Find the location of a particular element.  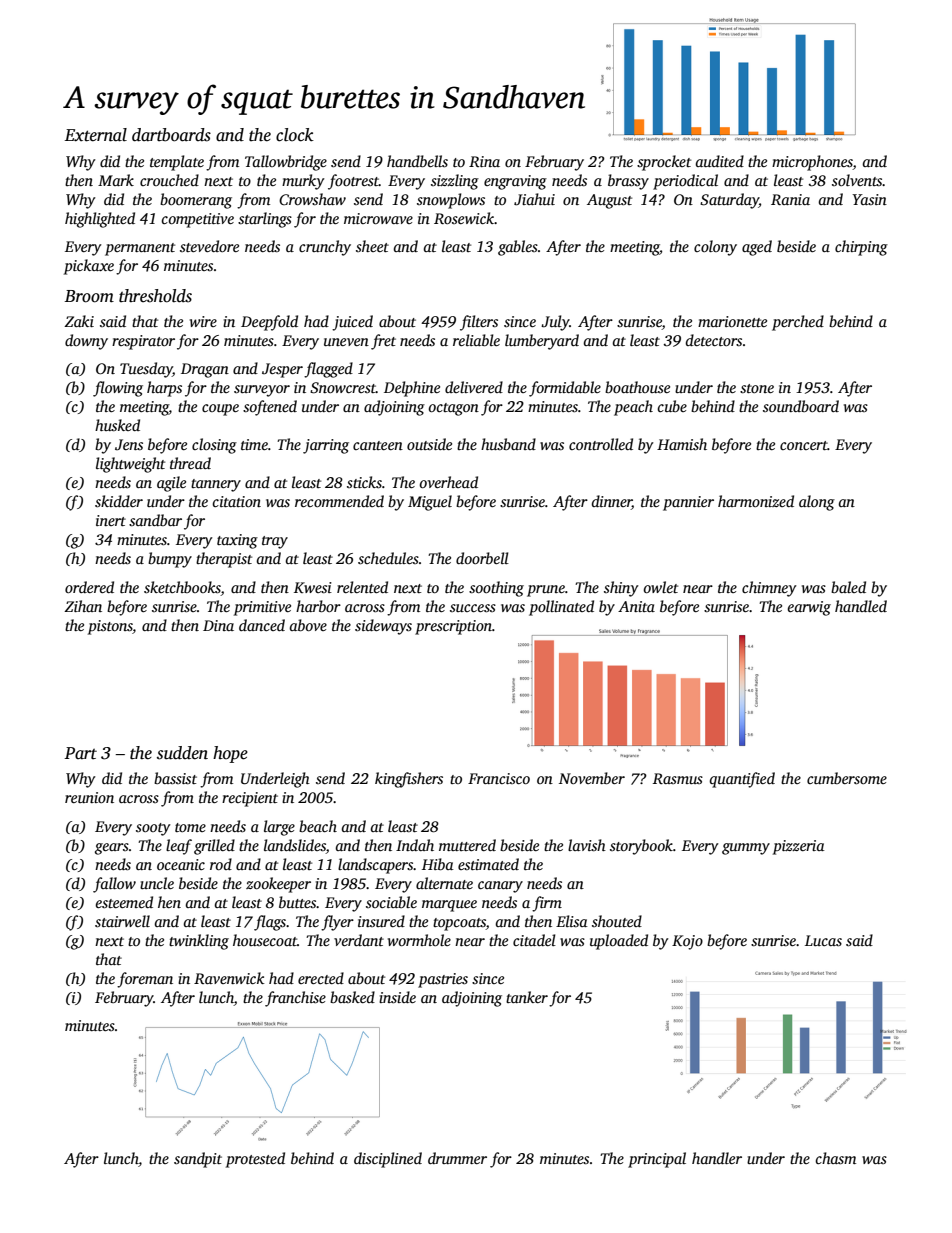

lumberyard is located at coordinates (542, 342).
